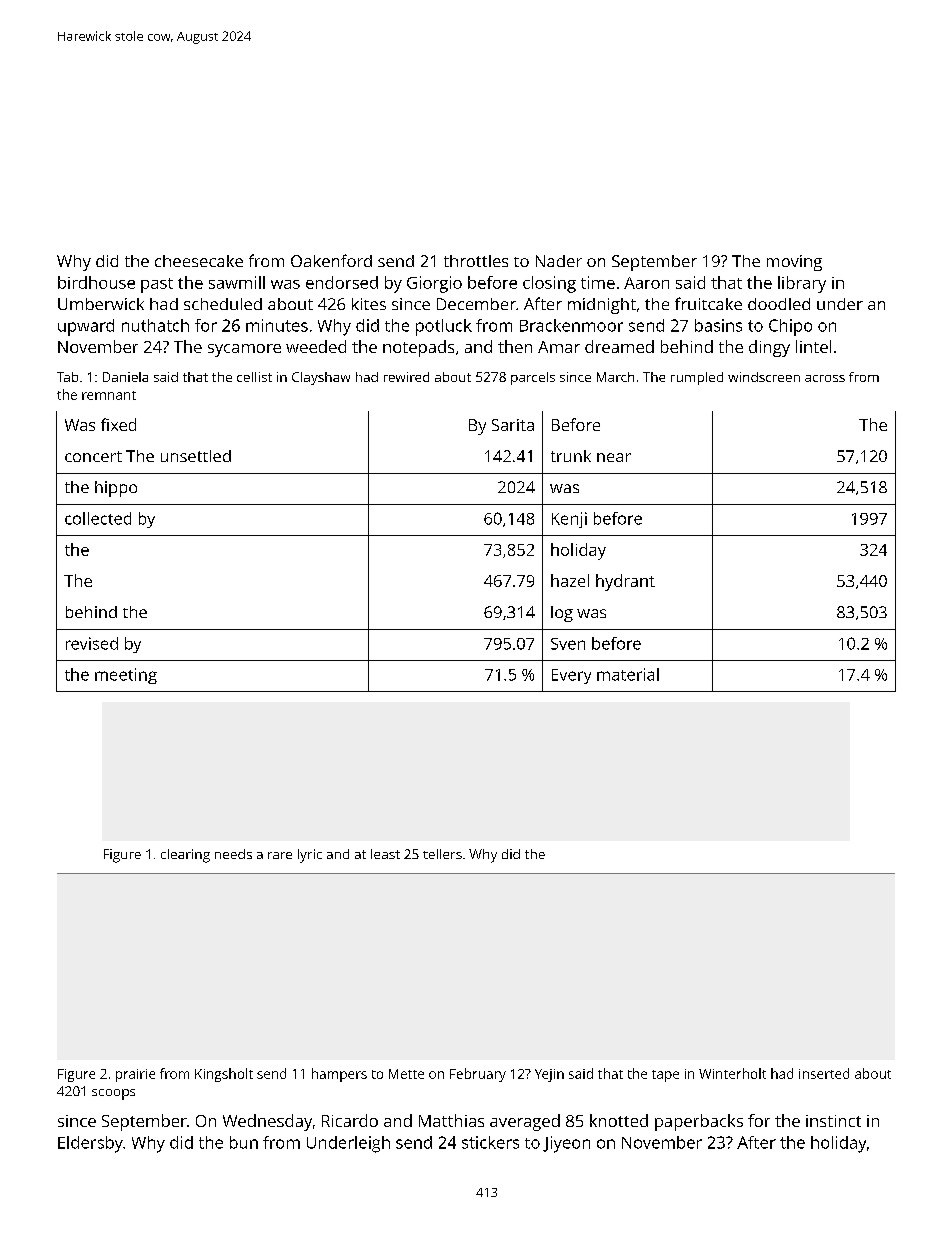 The width and height of the screenshot is (952, 1233). Describe the element at coordinates (113, 1094) in the screenshot. I see `scoops` at that location.
